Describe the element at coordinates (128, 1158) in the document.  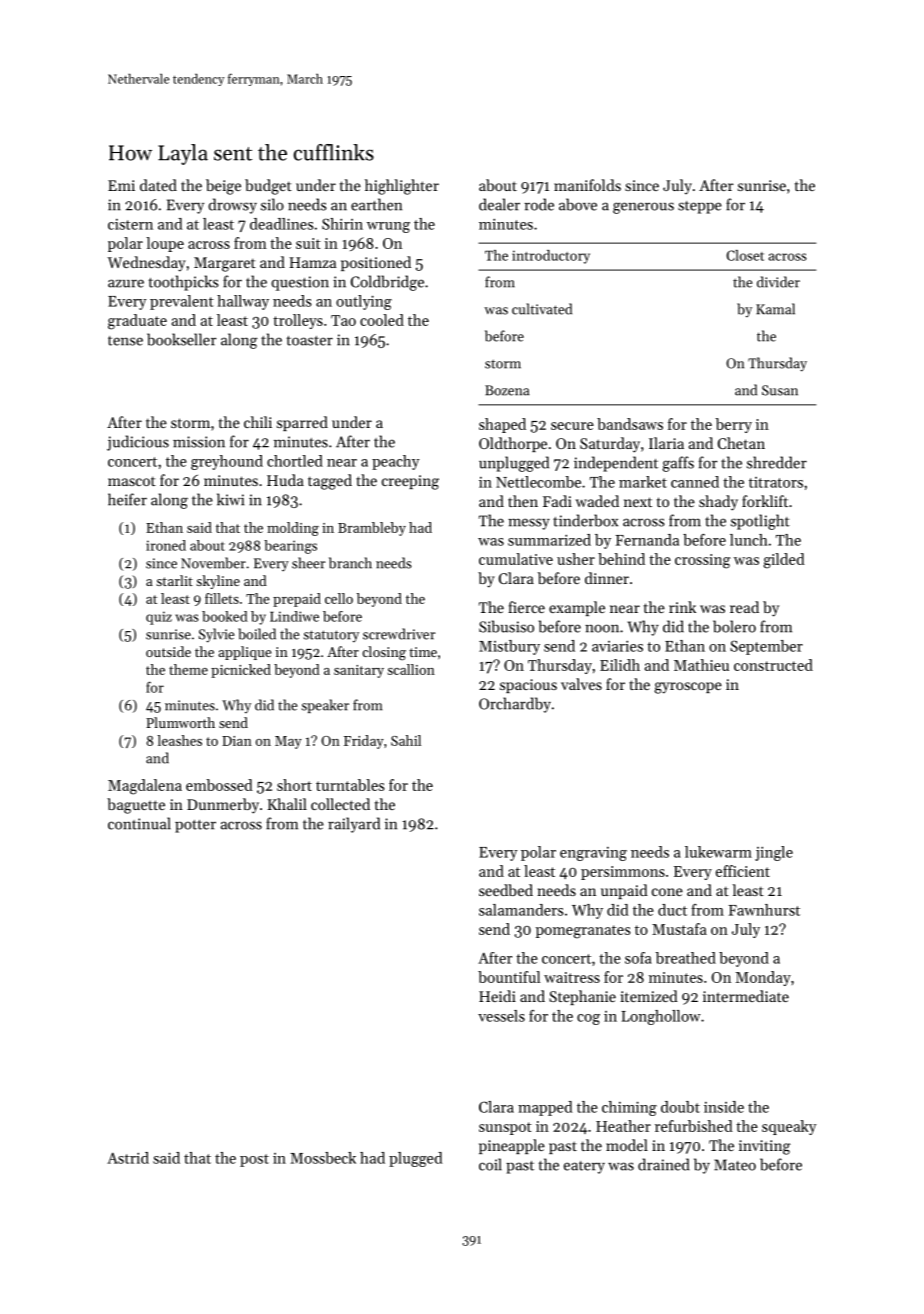
I see `Astrid` at that location.
